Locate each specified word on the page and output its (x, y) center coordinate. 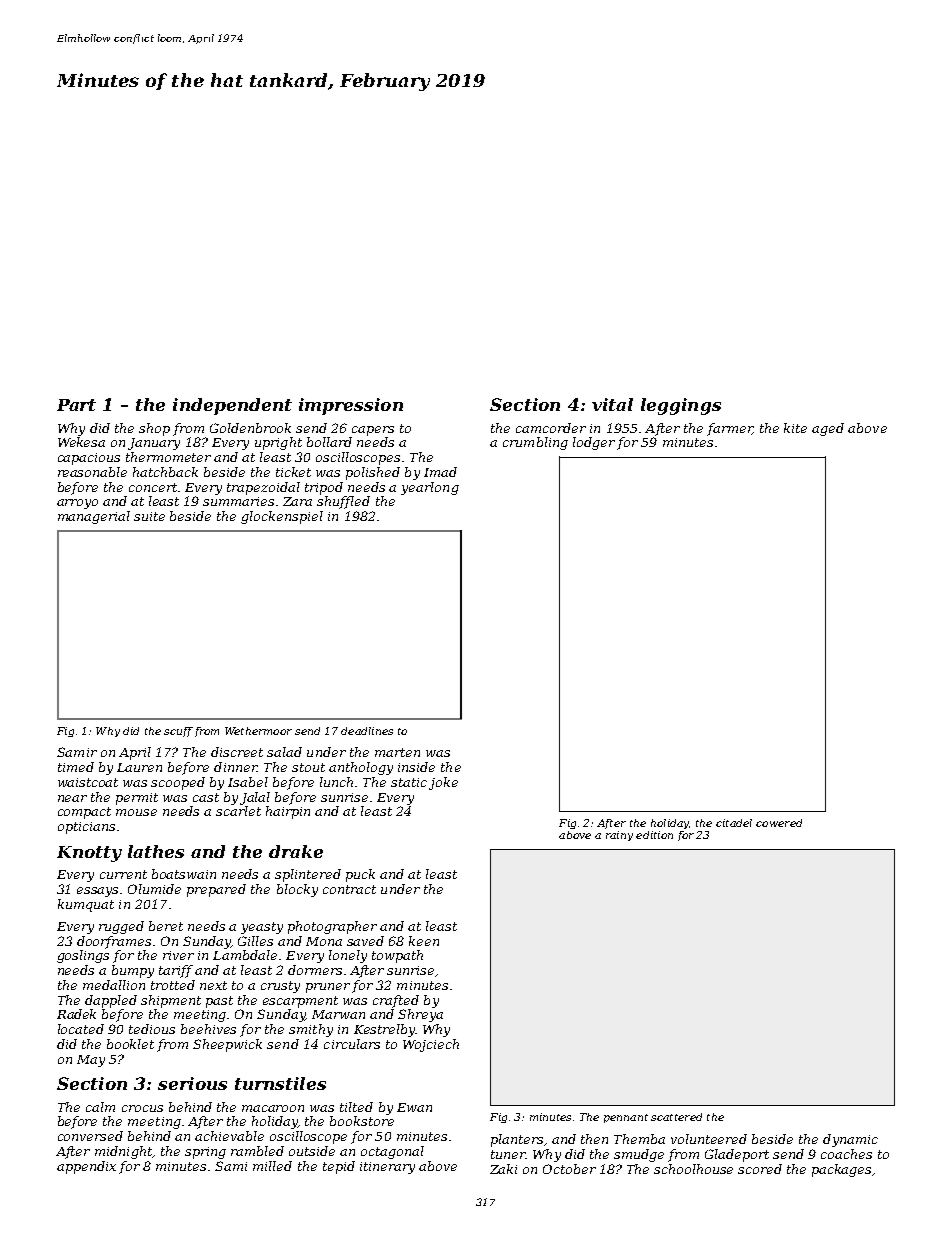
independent (232, 406)
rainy (619, 836)
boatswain (184, 874)
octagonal (392, 1152)
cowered (779, 823)
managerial (94, 517)
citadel (734, 823)
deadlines (367, 731)
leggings (681, 406)
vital (612, 404)
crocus (142, 1108)
